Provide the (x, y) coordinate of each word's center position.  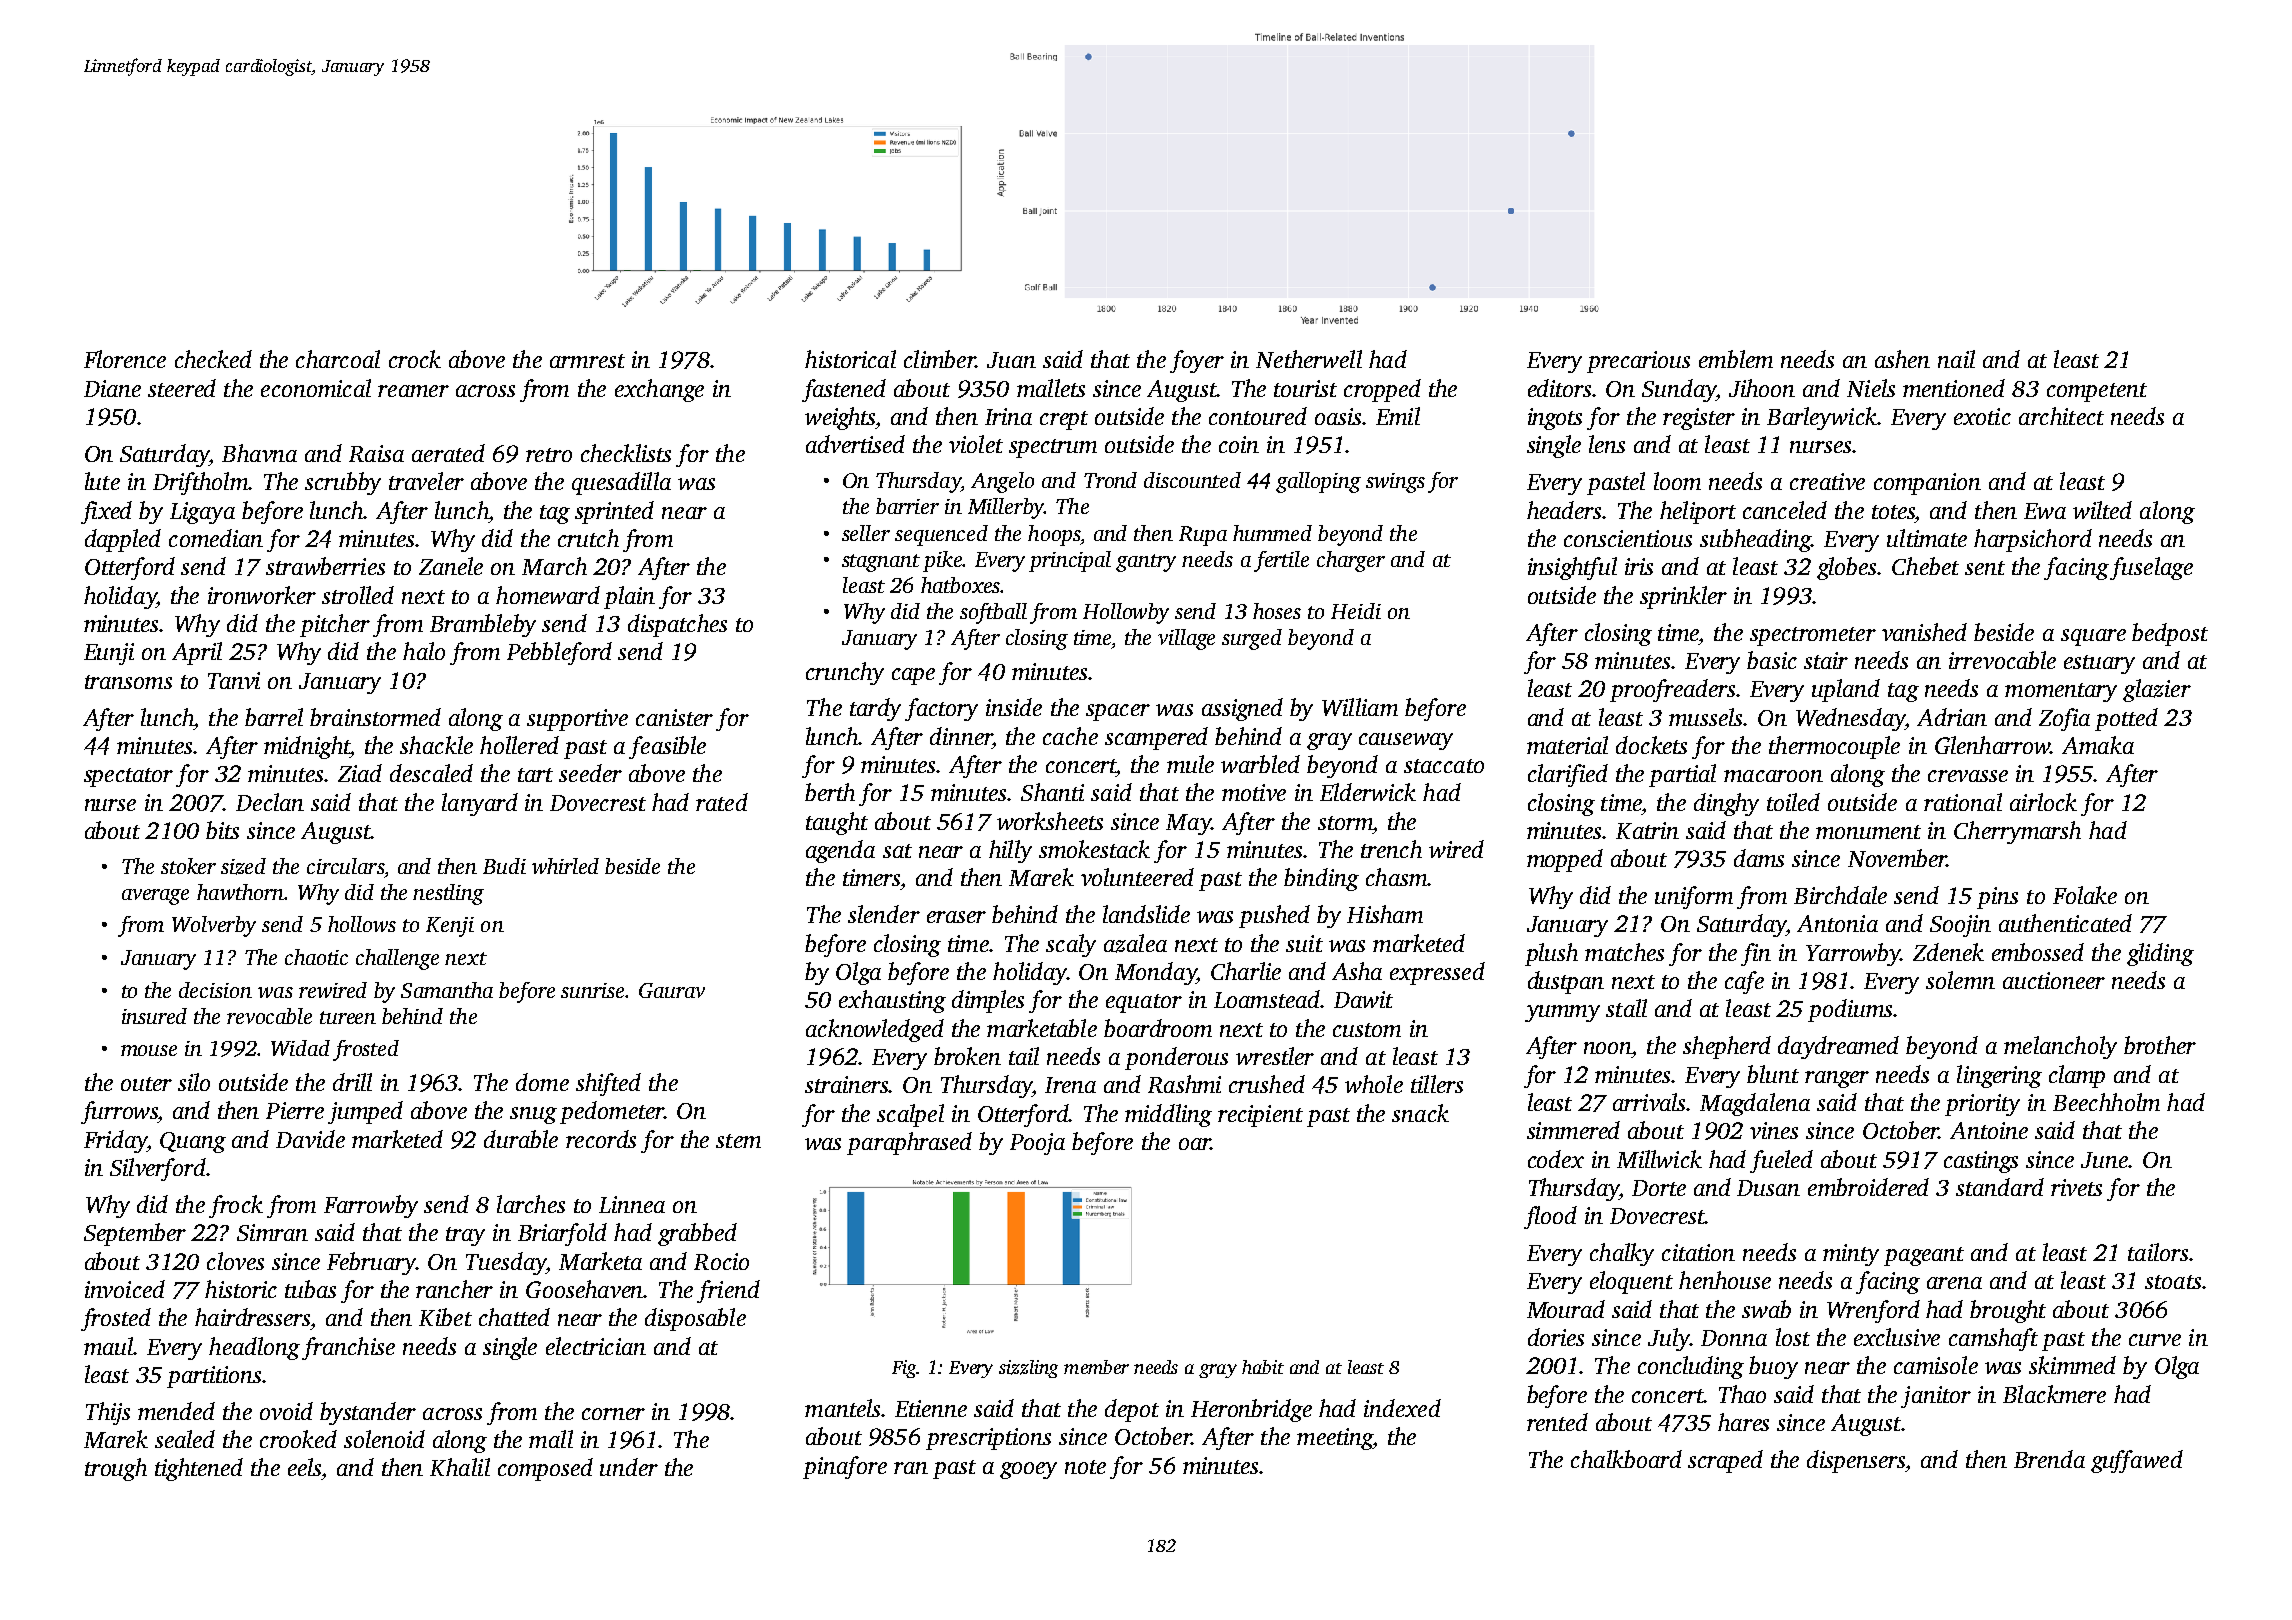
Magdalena (1755, 1104)
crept (1064, 420)
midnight (307, 747)
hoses (1277, 611)
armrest (587, 361)
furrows (119, 1112)
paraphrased (909, 1143)
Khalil (460, 1467)
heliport (1698, 512)
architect (2061, 416)
